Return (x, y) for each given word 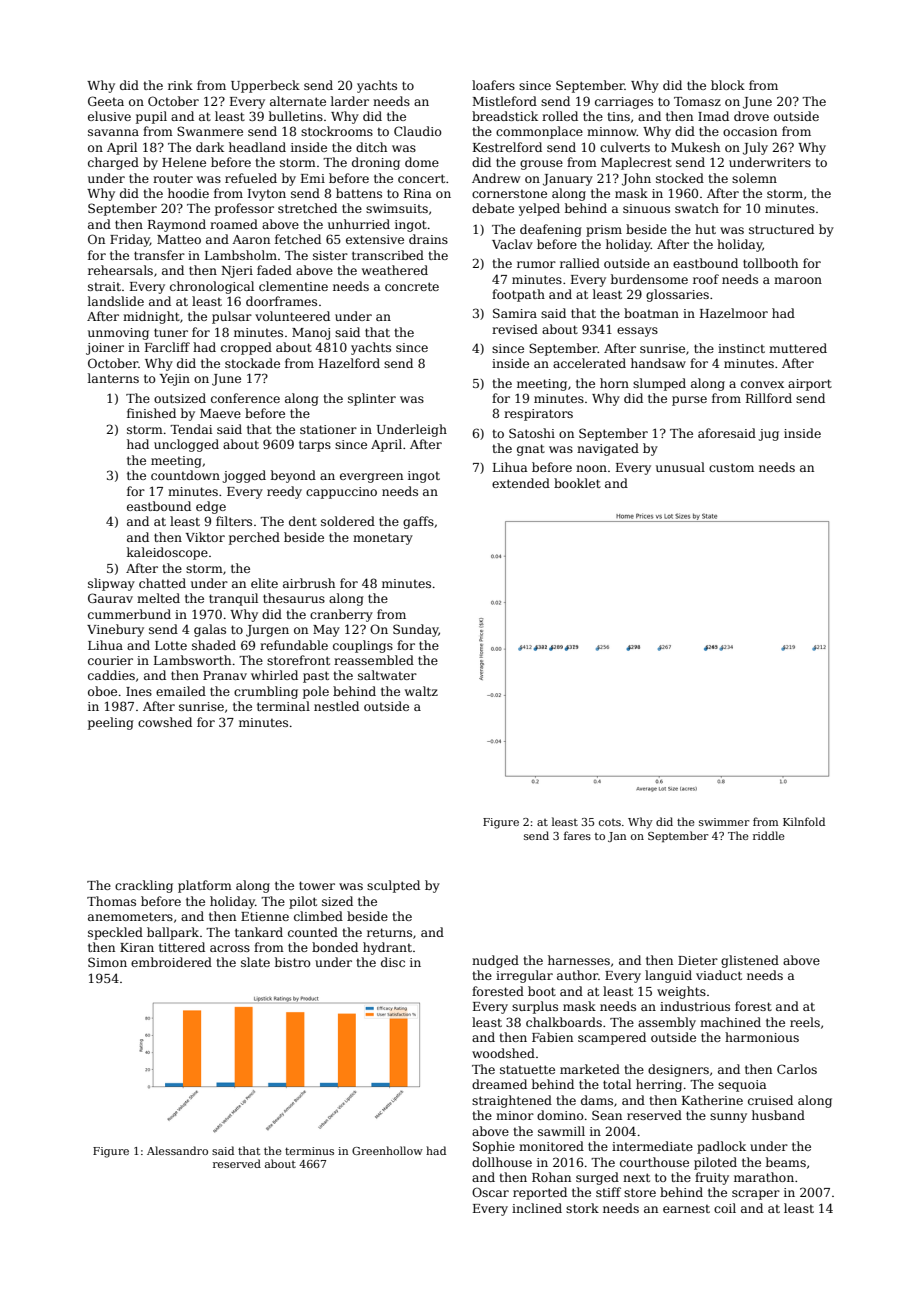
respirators (538, 415)
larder (350, 101)
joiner (105, 349)
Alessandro (177, 1150)
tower (317, 885)
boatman (651, 313)
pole (316, 692)
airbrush (309, 583)
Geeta (106, 101)
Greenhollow (387, 1150)
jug (768, 435)
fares (577, 835)
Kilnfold (804, 821)
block (728, 85)
